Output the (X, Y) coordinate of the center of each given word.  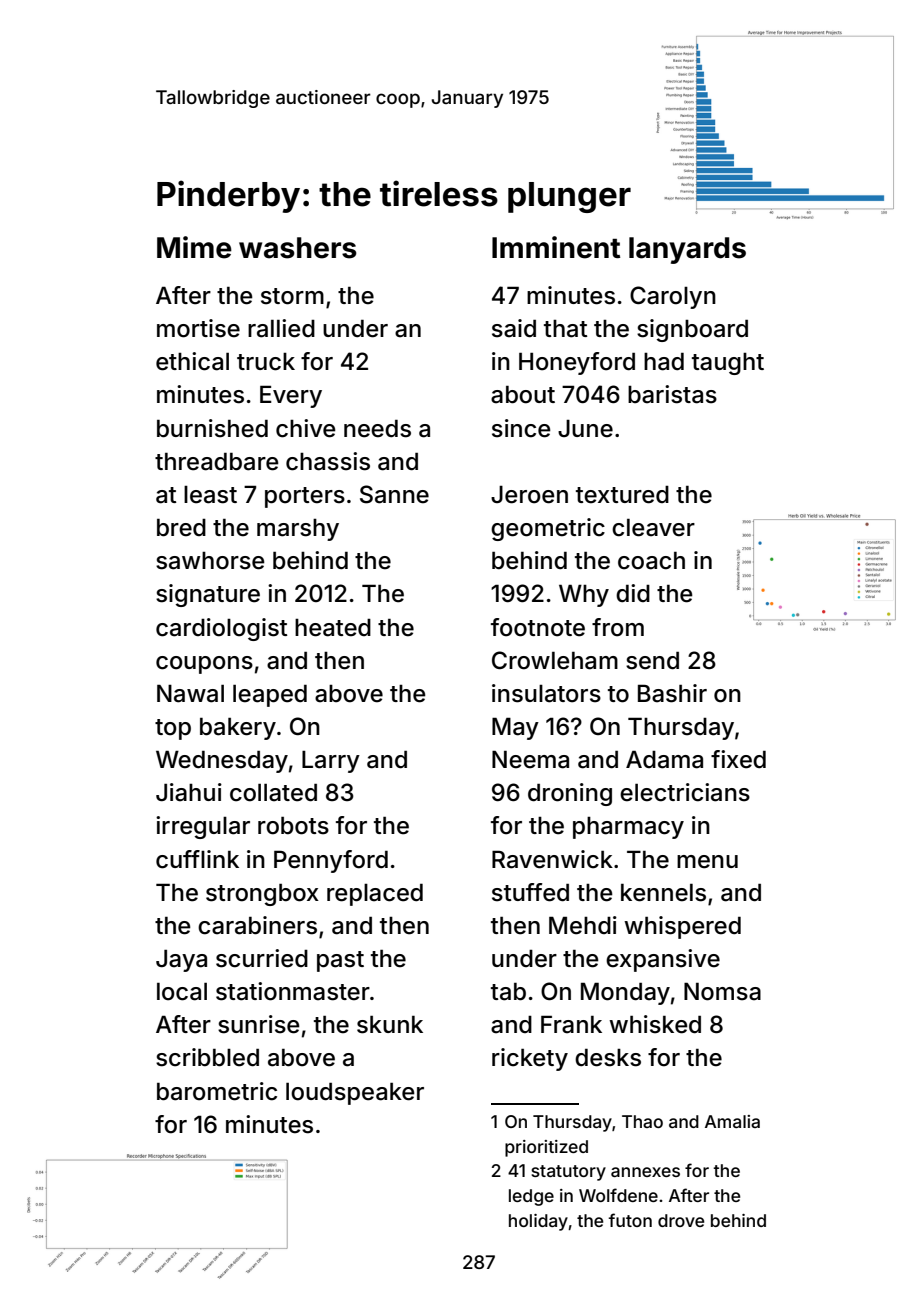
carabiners (257, 925)
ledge (531, 1197)
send (652, 661)
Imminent (556, 247)
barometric (217, 1091)
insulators (546, 693)
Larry (331, 762)
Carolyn (673, 297)
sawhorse (210, 561)
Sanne (394, 494)
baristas (672, 394)
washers (298, 248)
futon (630, 1220)
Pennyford (331, 861)
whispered (682, 927)
